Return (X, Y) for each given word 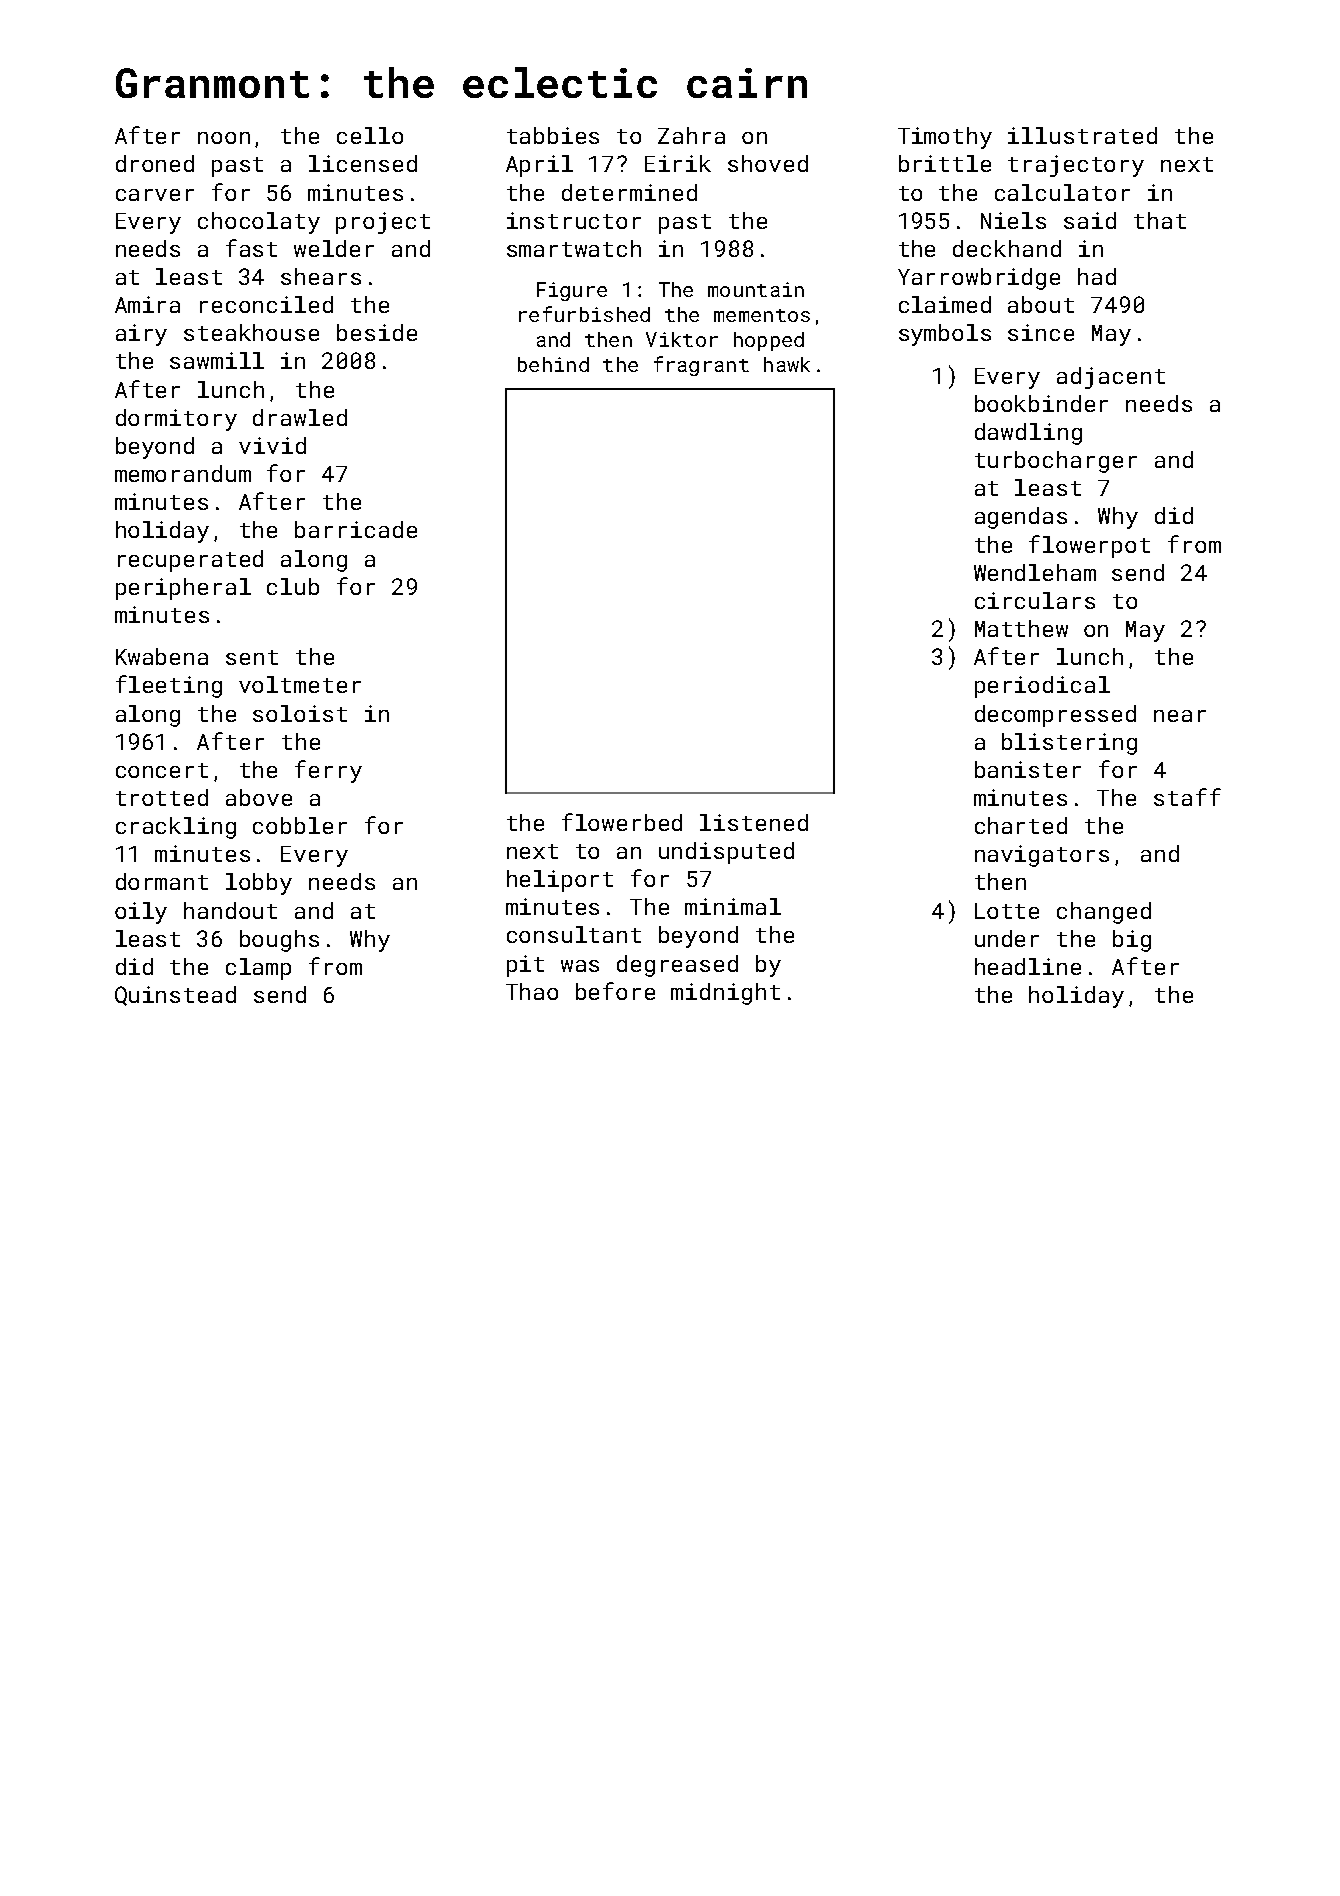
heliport (560, 881)
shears (321, 276)
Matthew (1021, 628)
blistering (1069, 744)
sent (252, 657)
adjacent (1111, 378)
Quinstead (175, 996)
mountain (756, 289)
